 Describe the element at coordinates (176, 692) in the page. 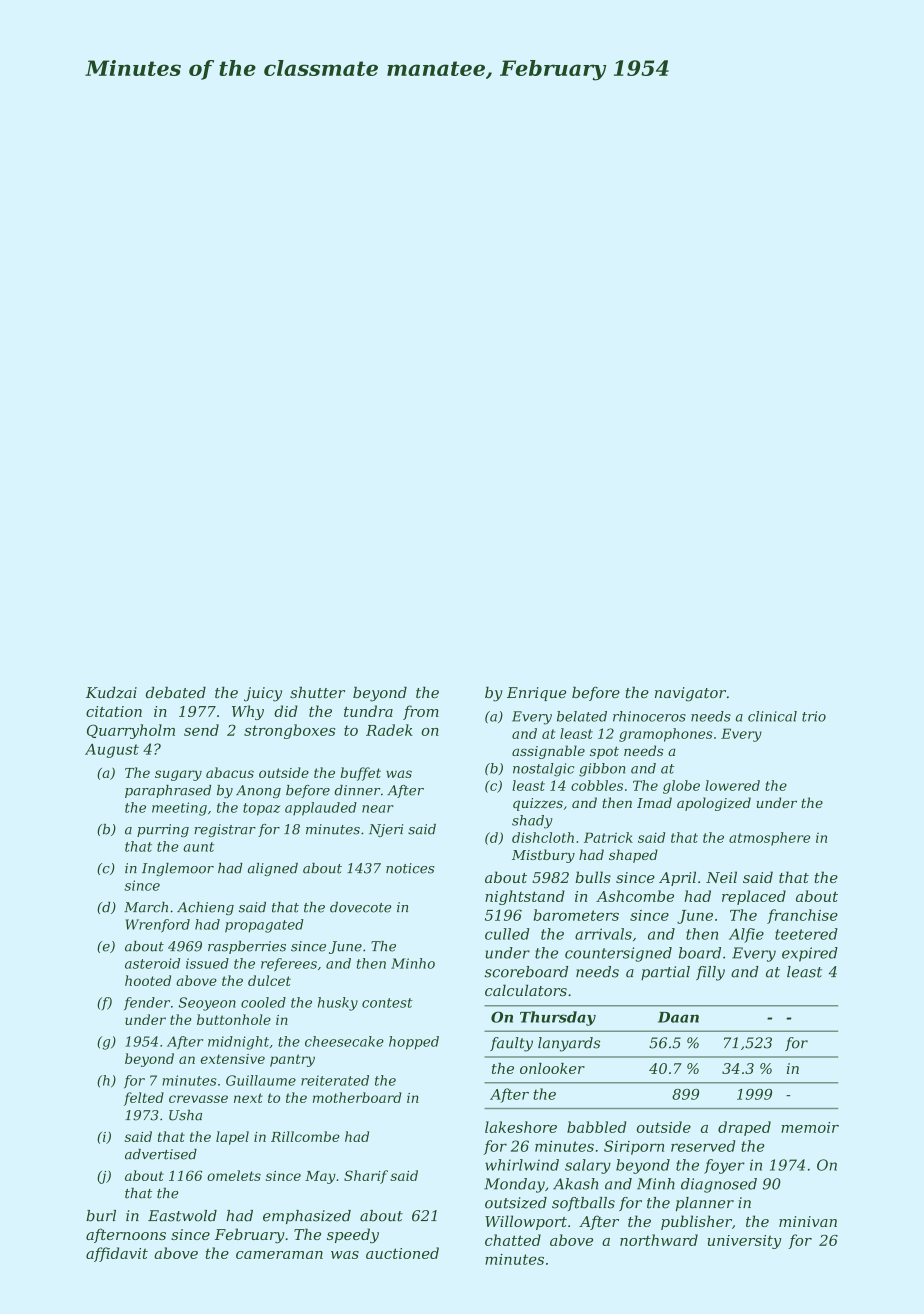

I see `debated` at that location.
